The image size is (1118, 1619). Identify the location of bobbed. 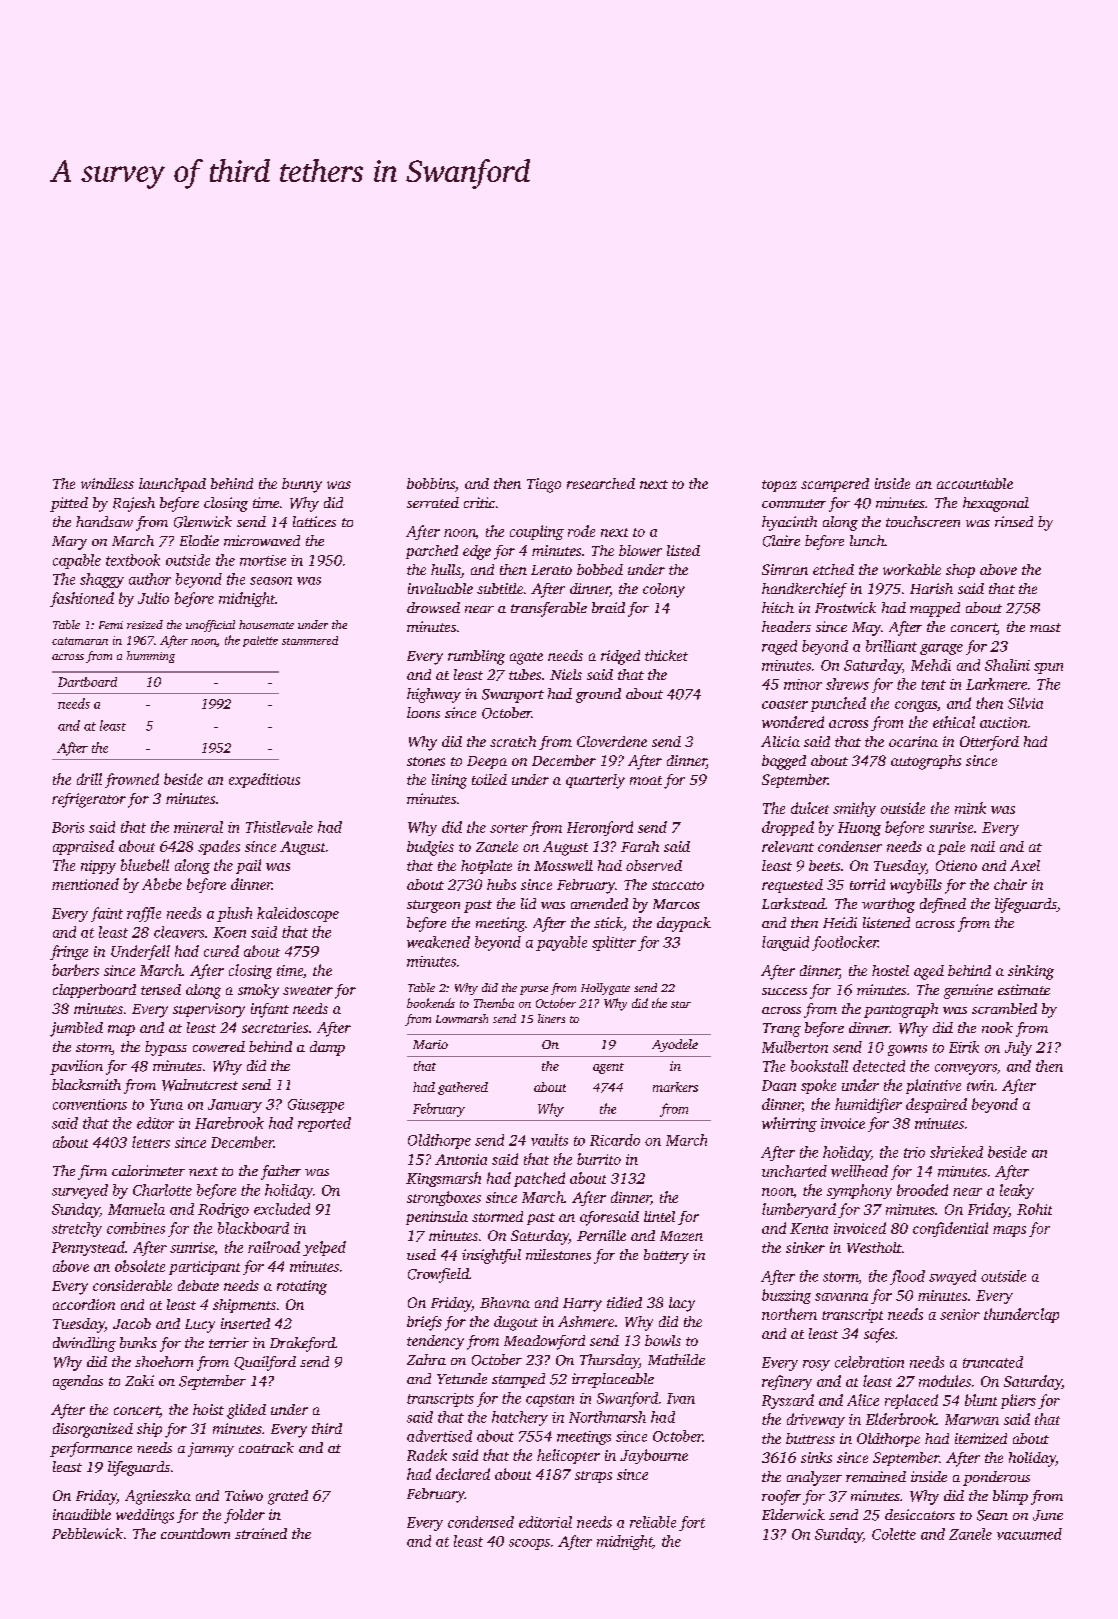
(600, 569).
